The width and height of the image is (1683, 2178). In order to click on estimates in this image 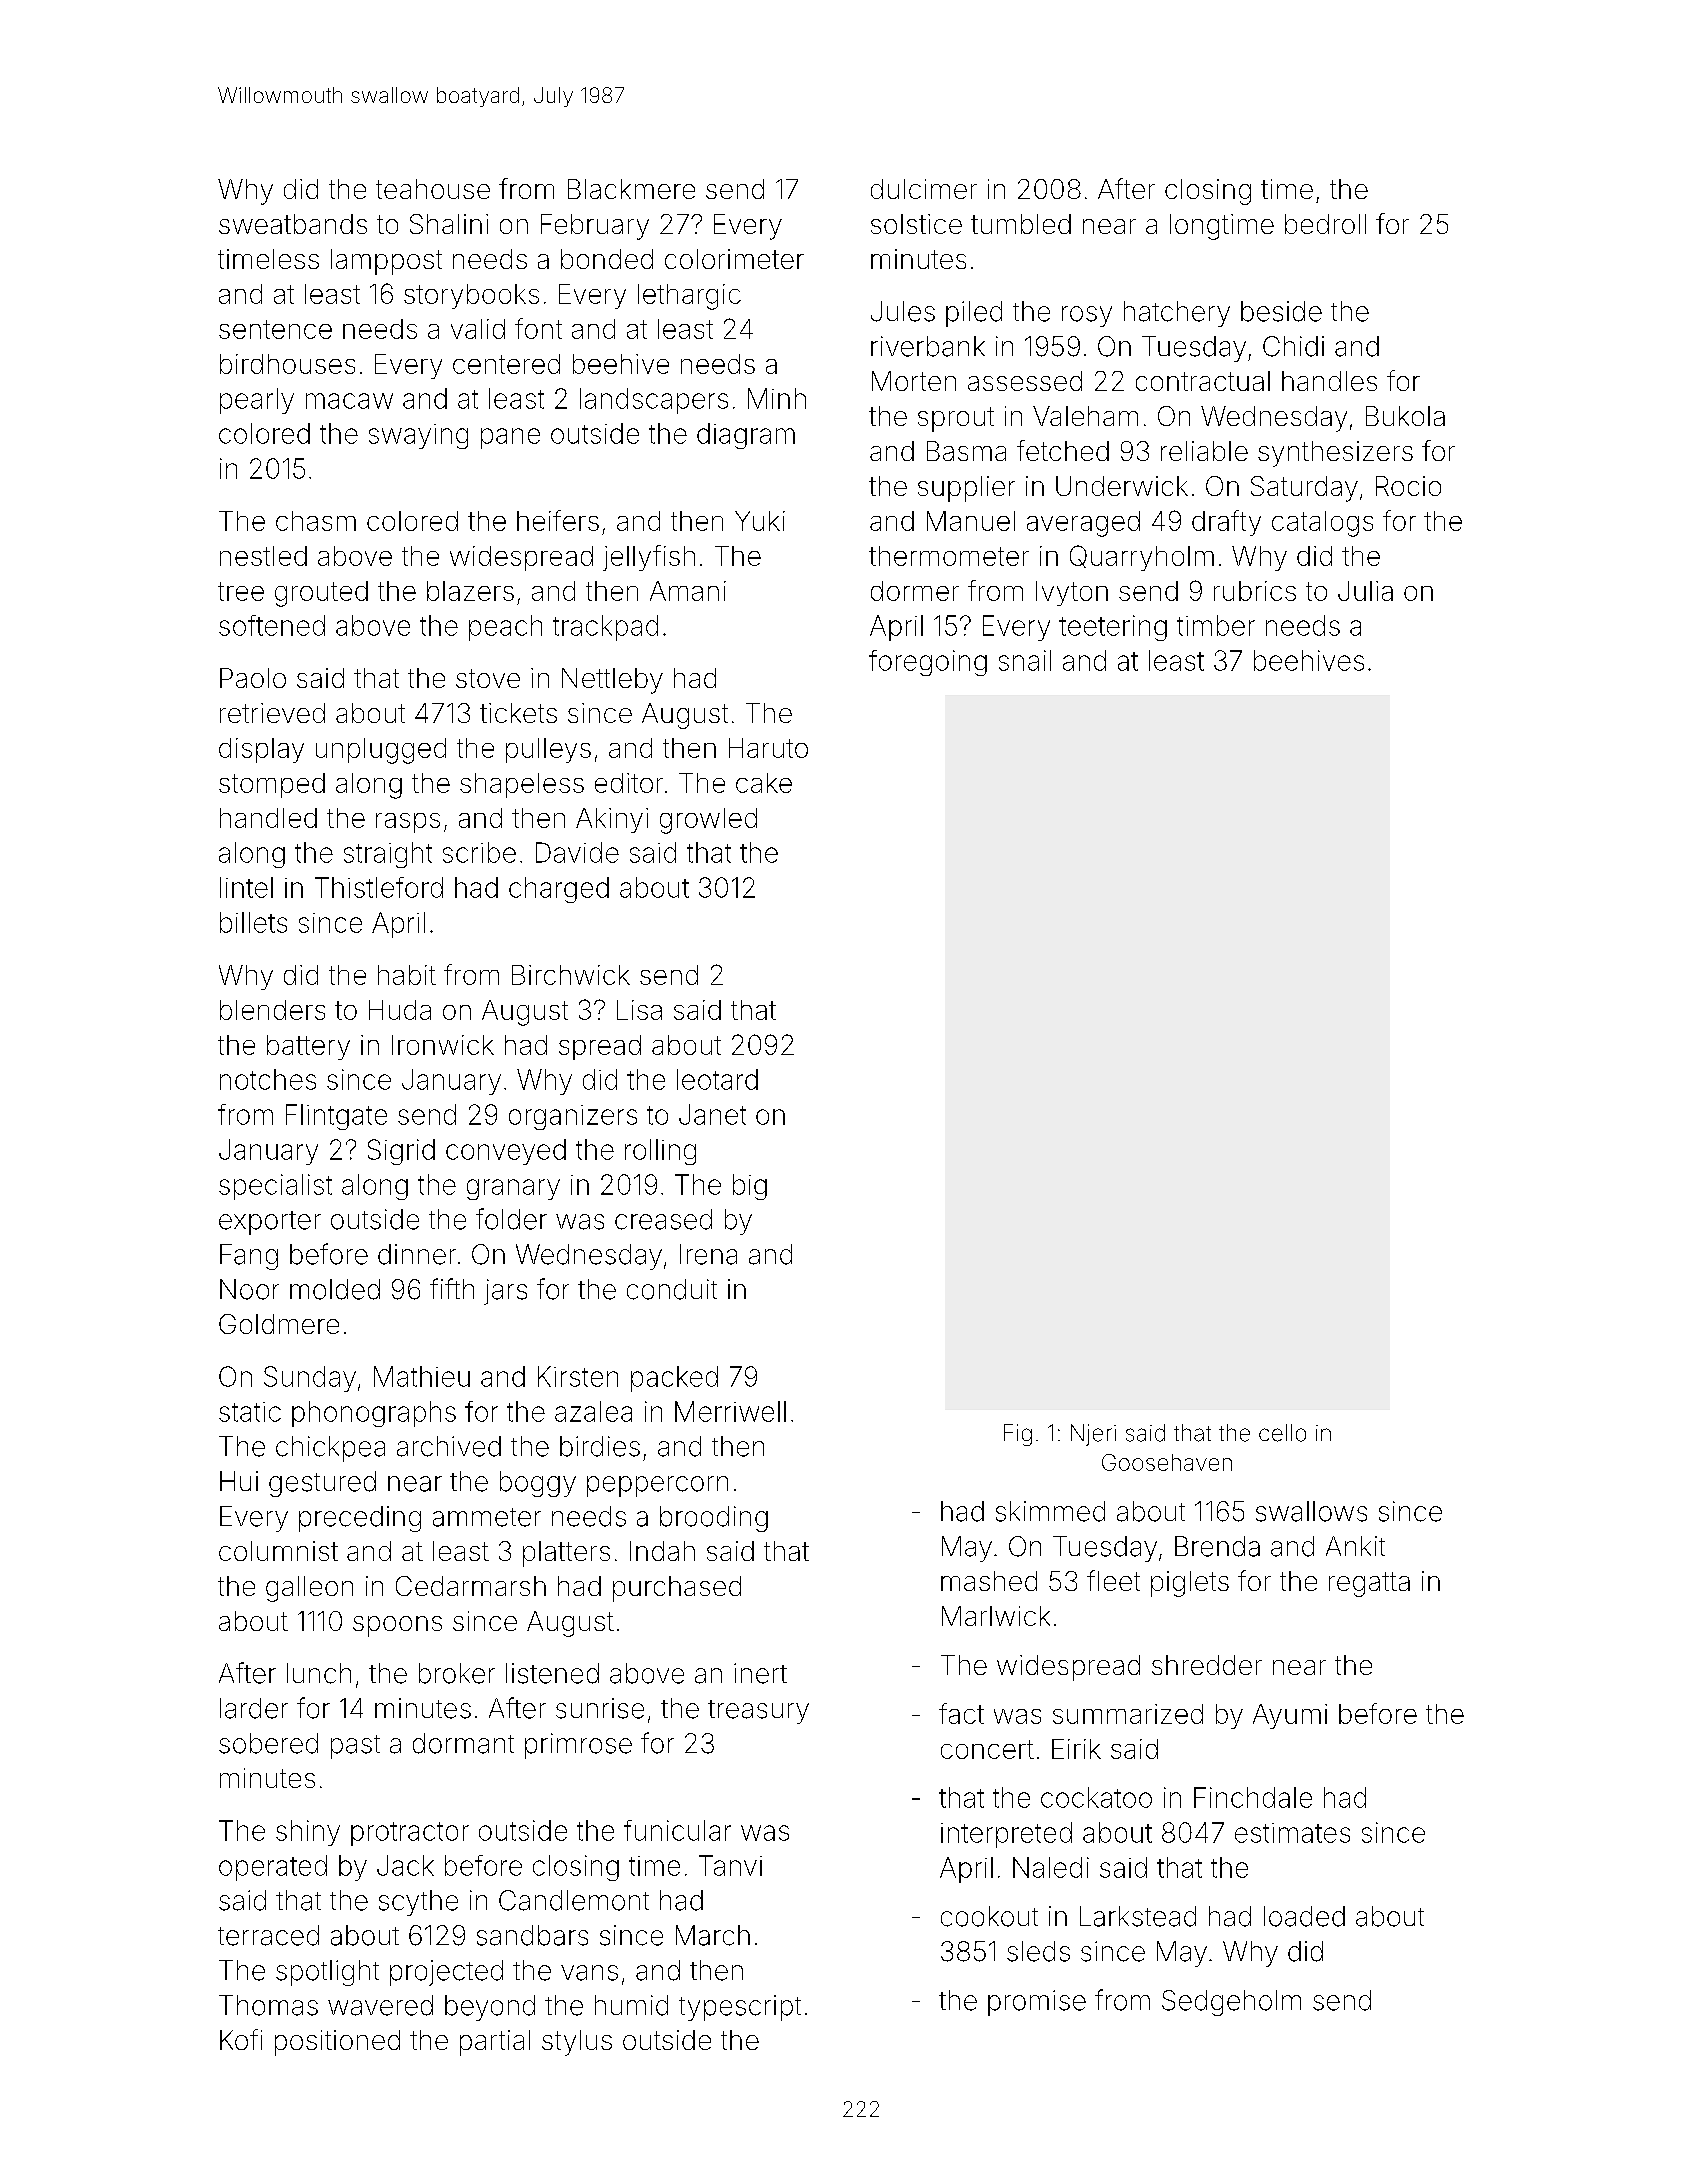, I will do `click(1292, 1833)`.
